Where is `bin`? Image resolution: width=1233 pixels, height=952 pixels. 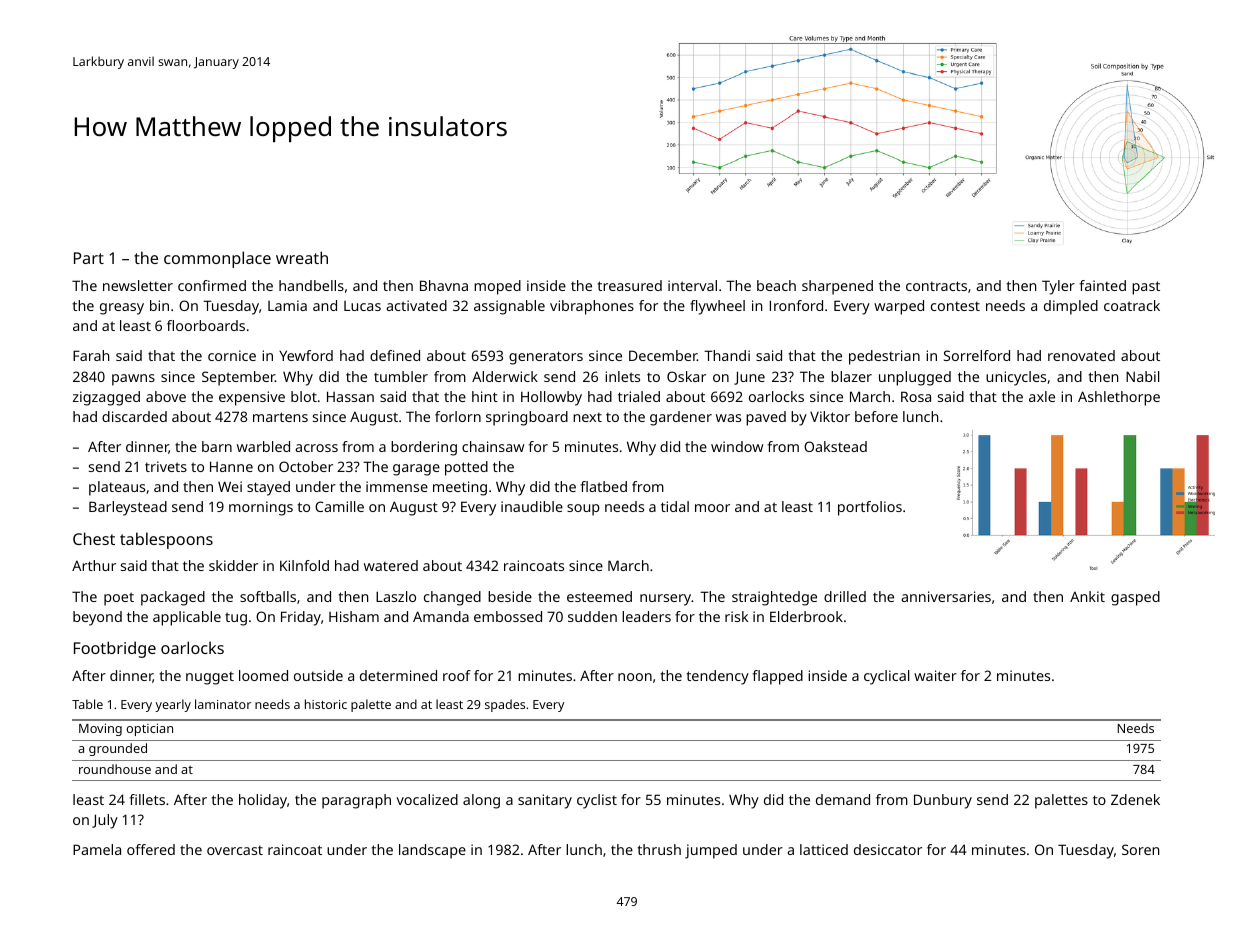 bin is located at coordinates (159, 305).
